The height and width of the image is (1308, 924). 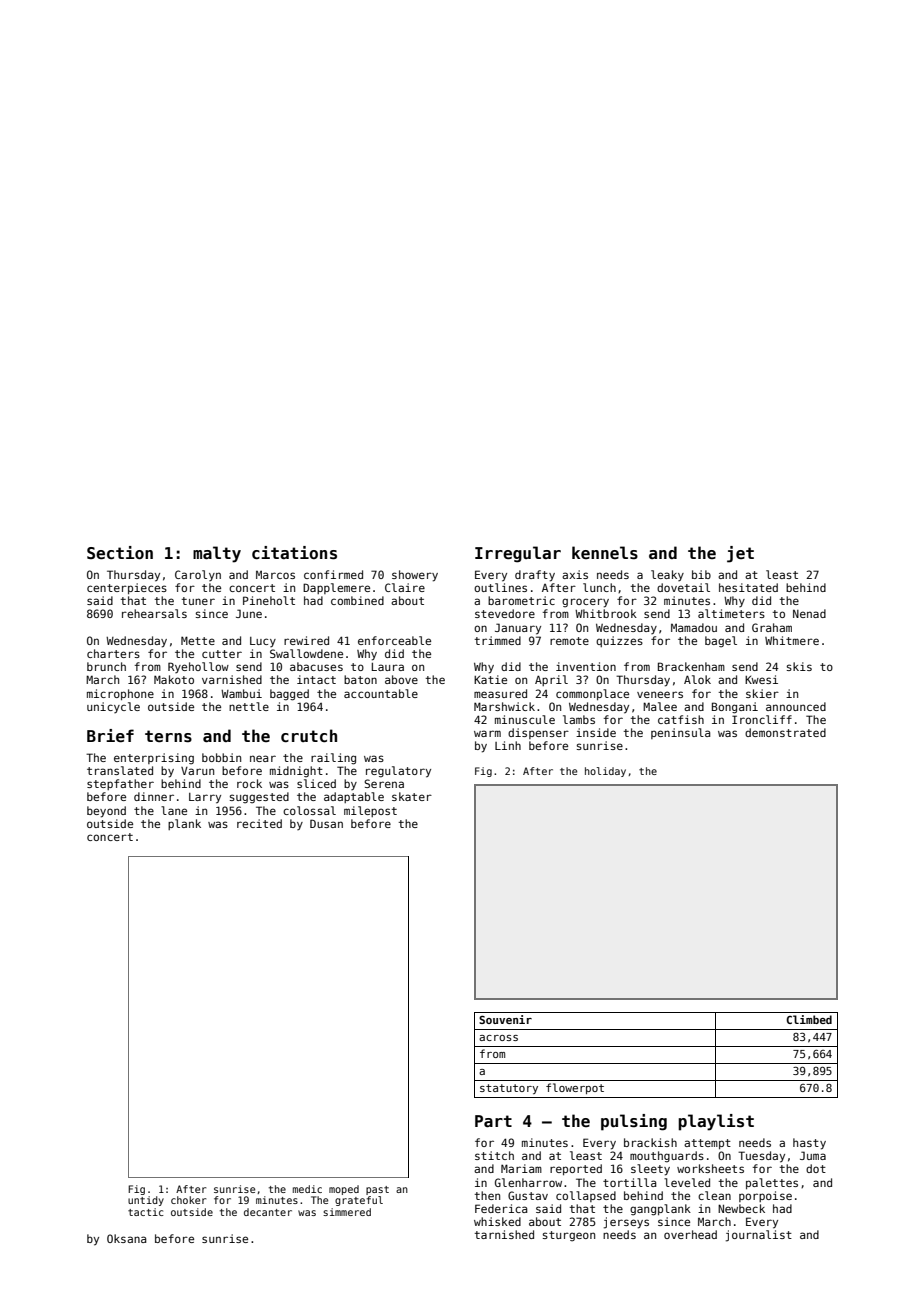 What do you see at coordinates (188, 1200) in the image?
I see `choker` at bounding box center [188, 1200].
